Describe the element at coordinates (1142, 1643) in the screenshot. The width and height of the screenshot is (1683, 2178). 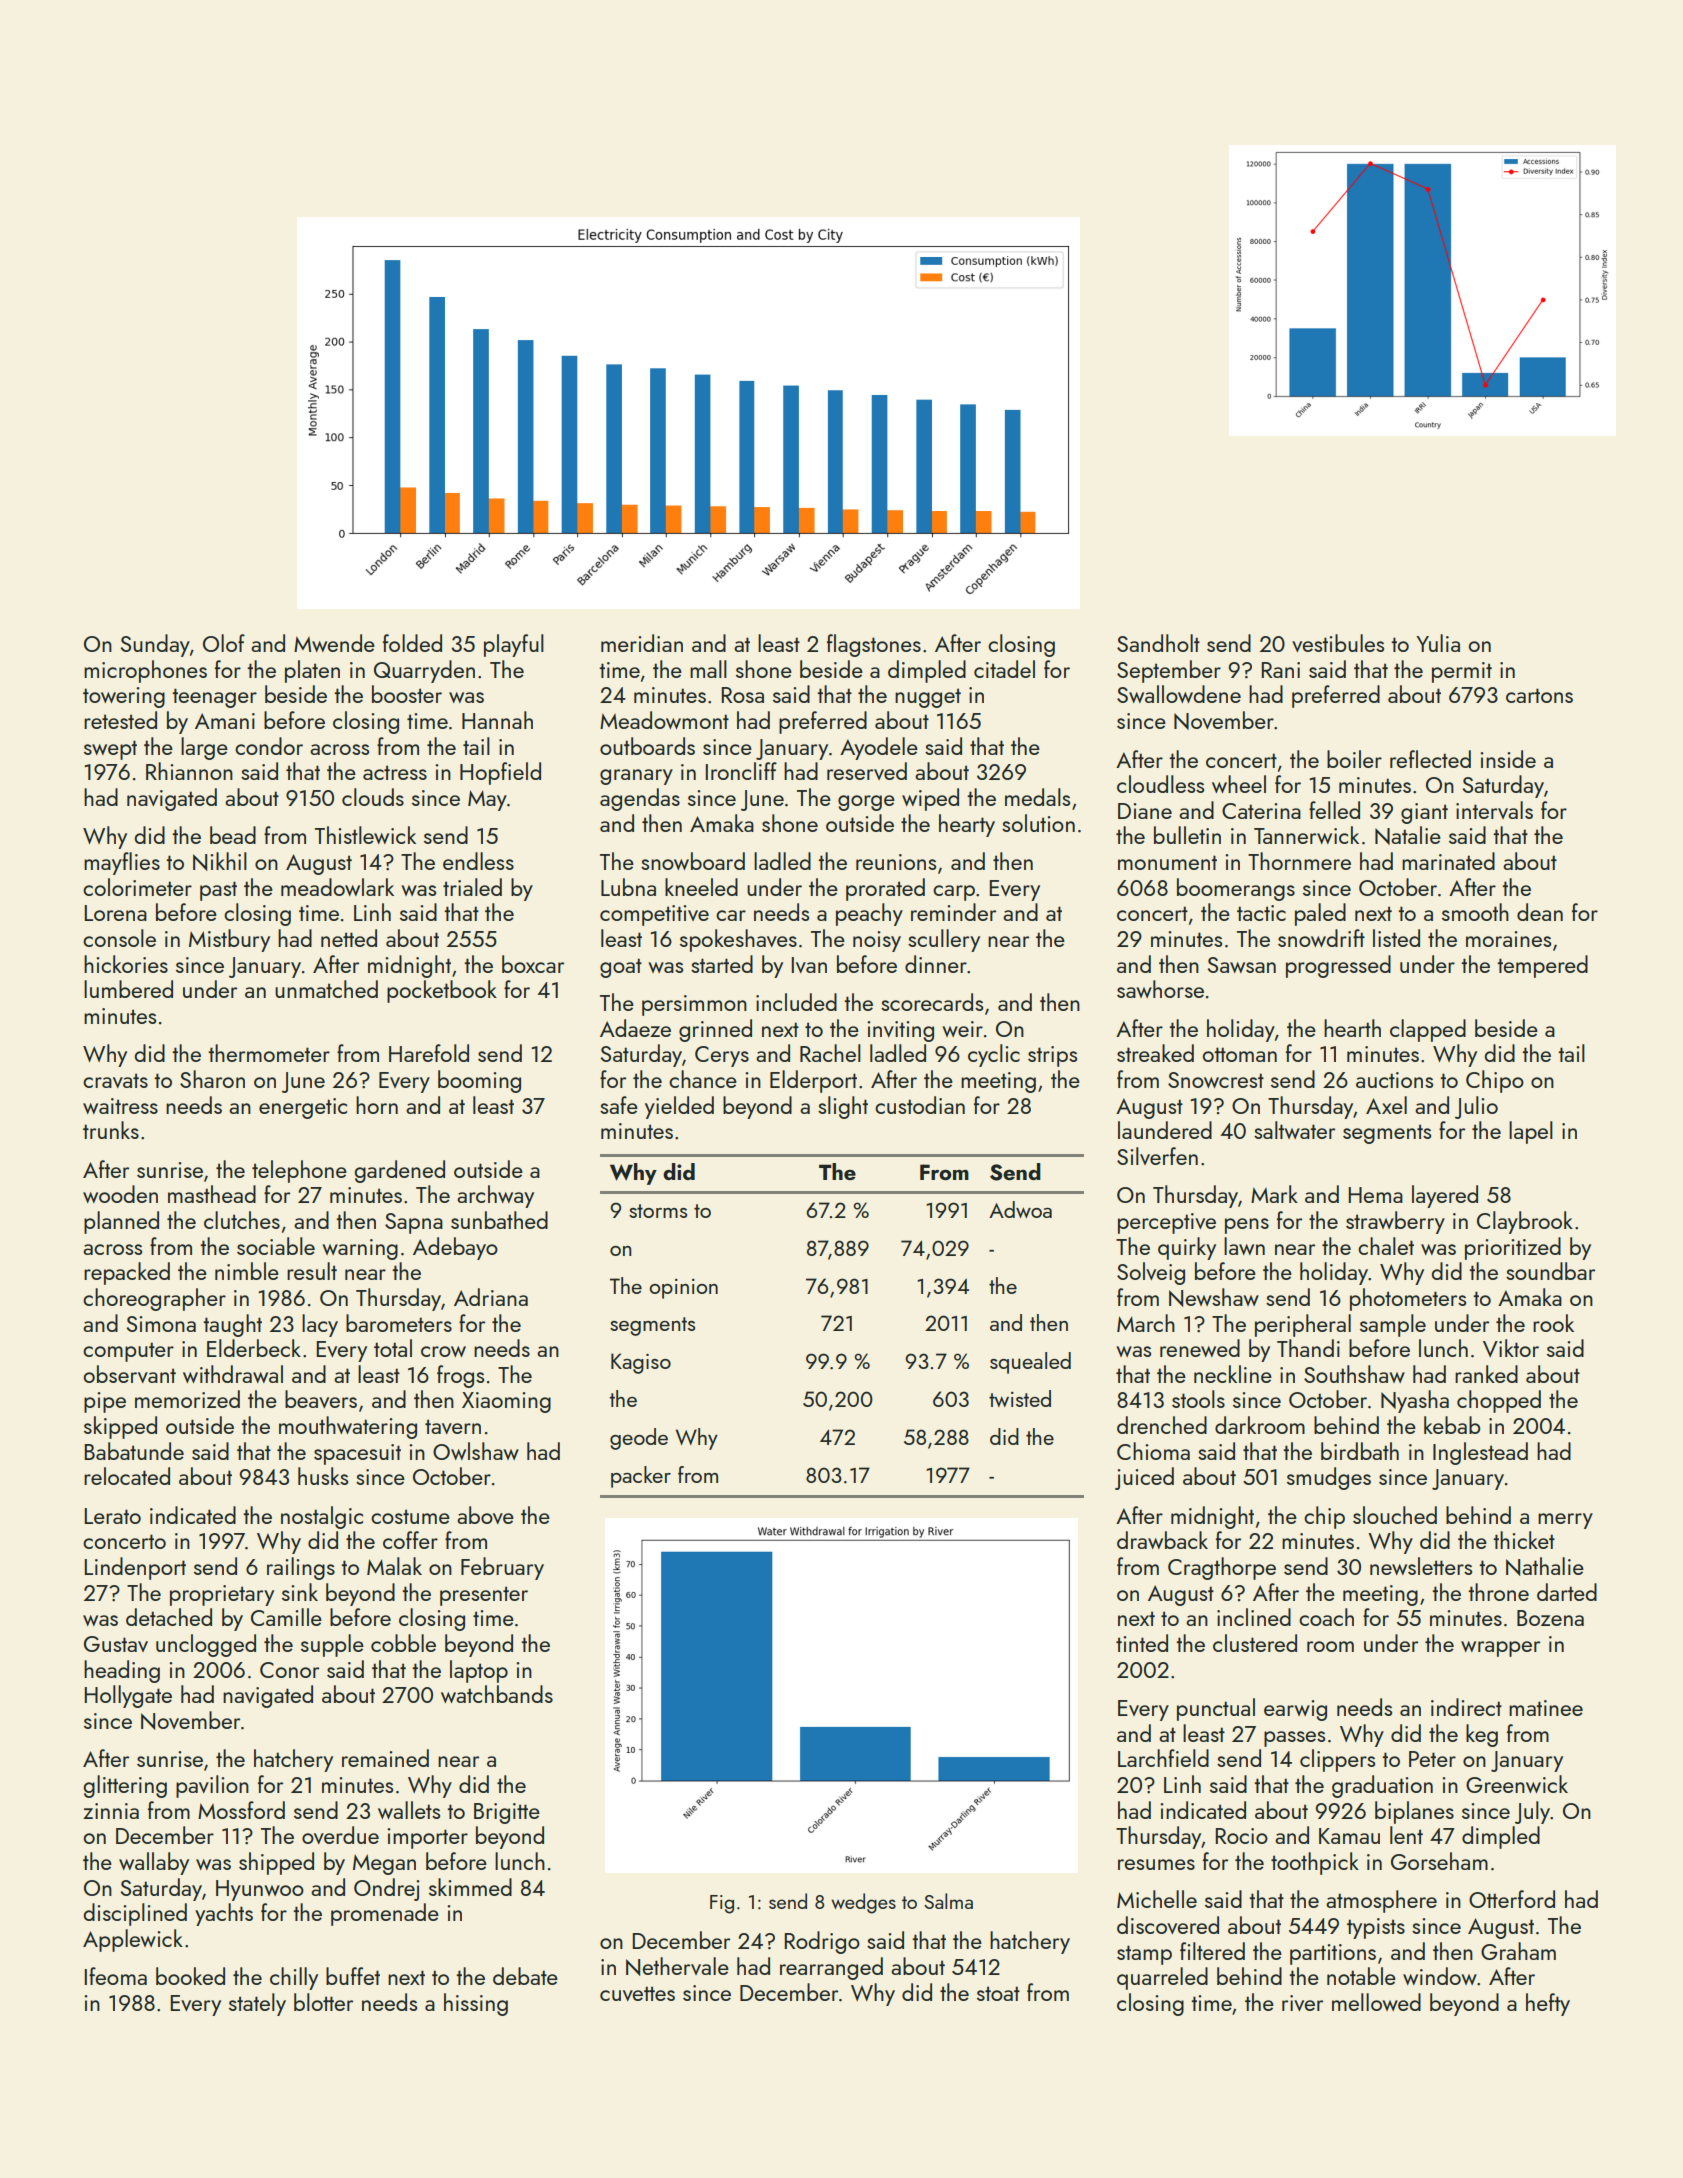
I see `tinted` at that location.
